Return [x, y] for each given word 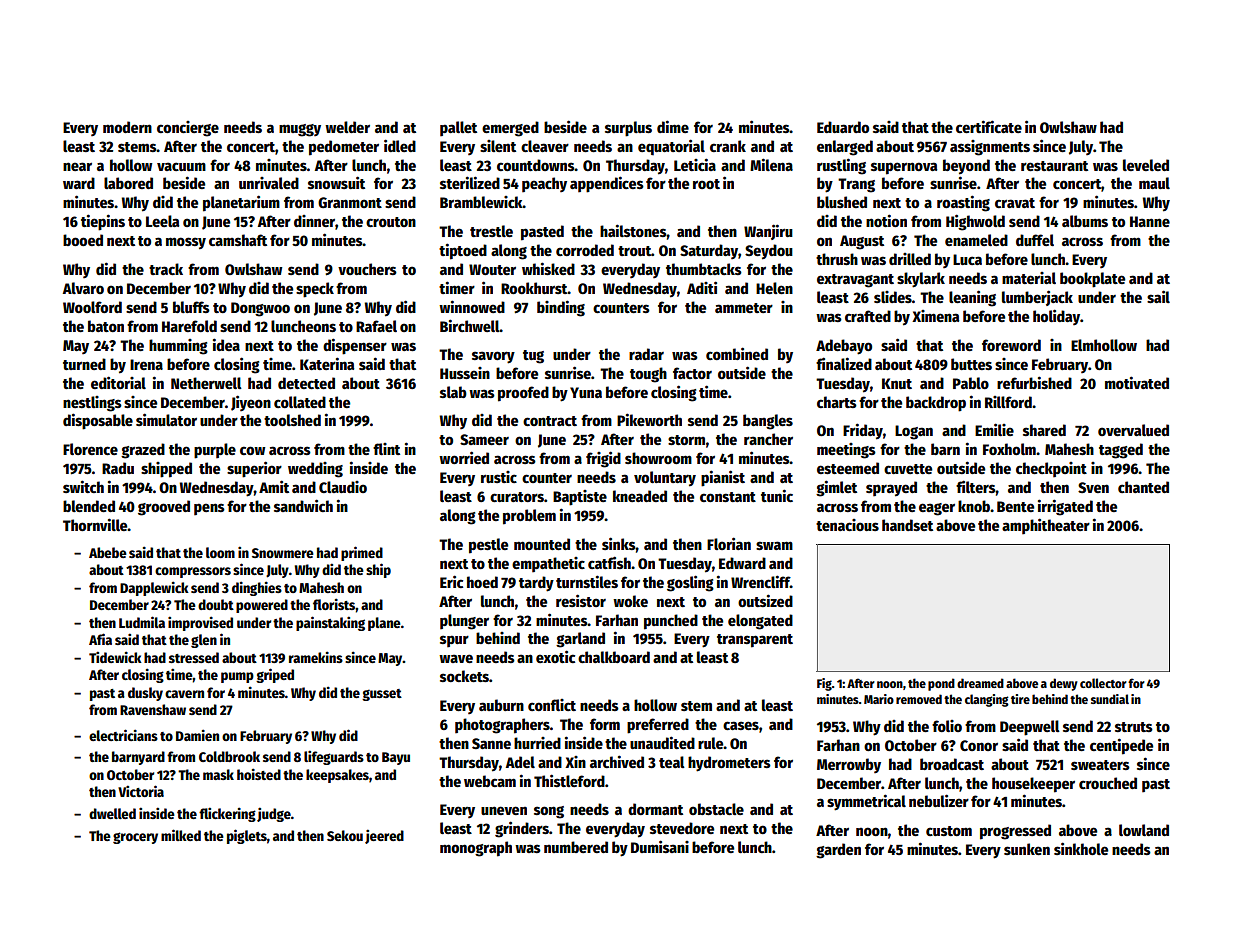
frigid [603, 459]
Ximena [935, 316]
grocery [135, 838]
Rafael [376, 326]
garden [838, 851]
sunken [1027, 849]
